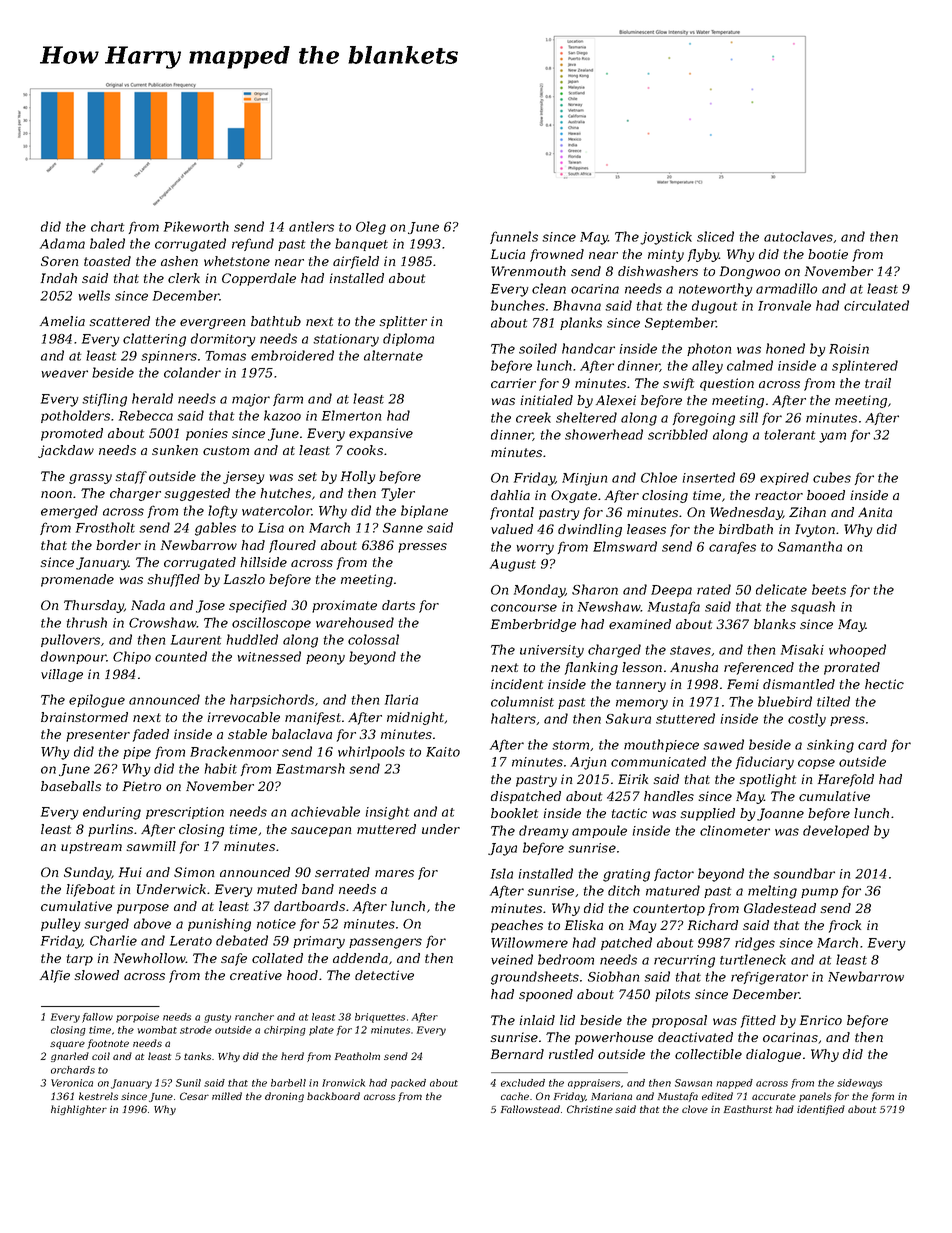 The image size is (952, 1233). What do you see at coordinates (272, 700) in the screenshot?
I see `harpsichords` at bounding box center [272, 700].
